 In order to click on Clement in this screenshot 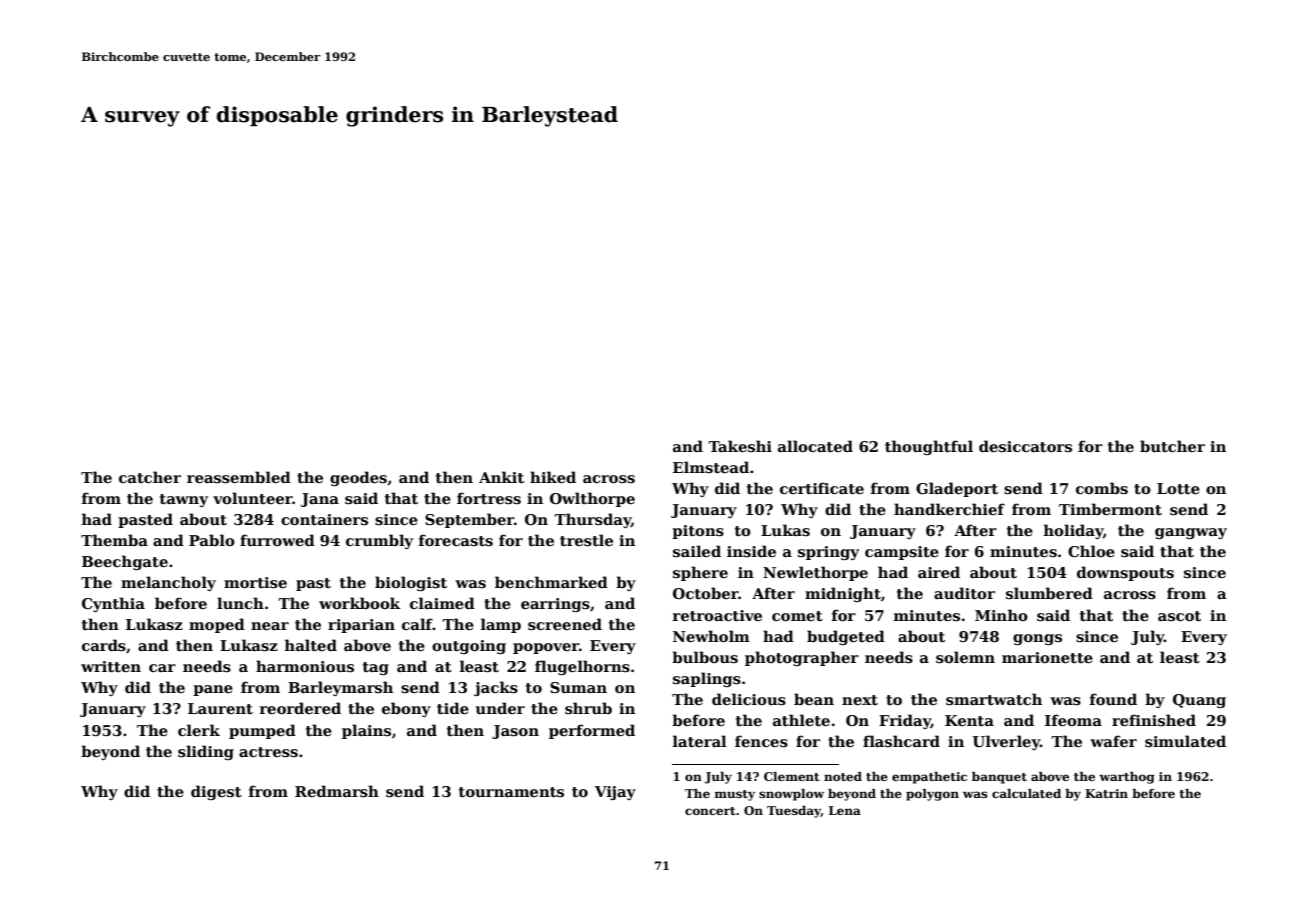, I will do `click(792, 776)`.
